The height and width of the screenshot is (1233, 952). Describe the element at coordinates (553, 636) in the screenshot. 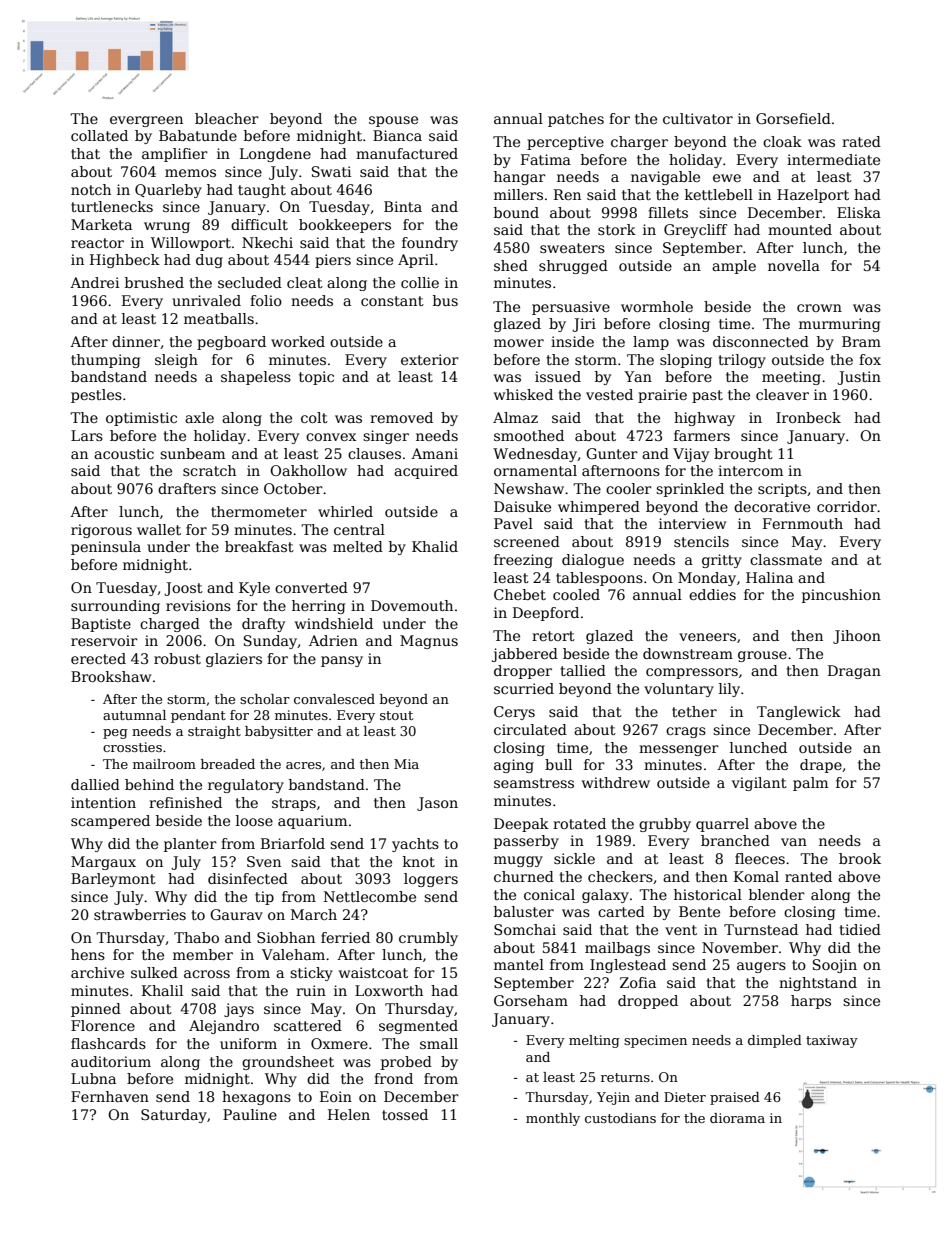

I see `retort` at that location.
